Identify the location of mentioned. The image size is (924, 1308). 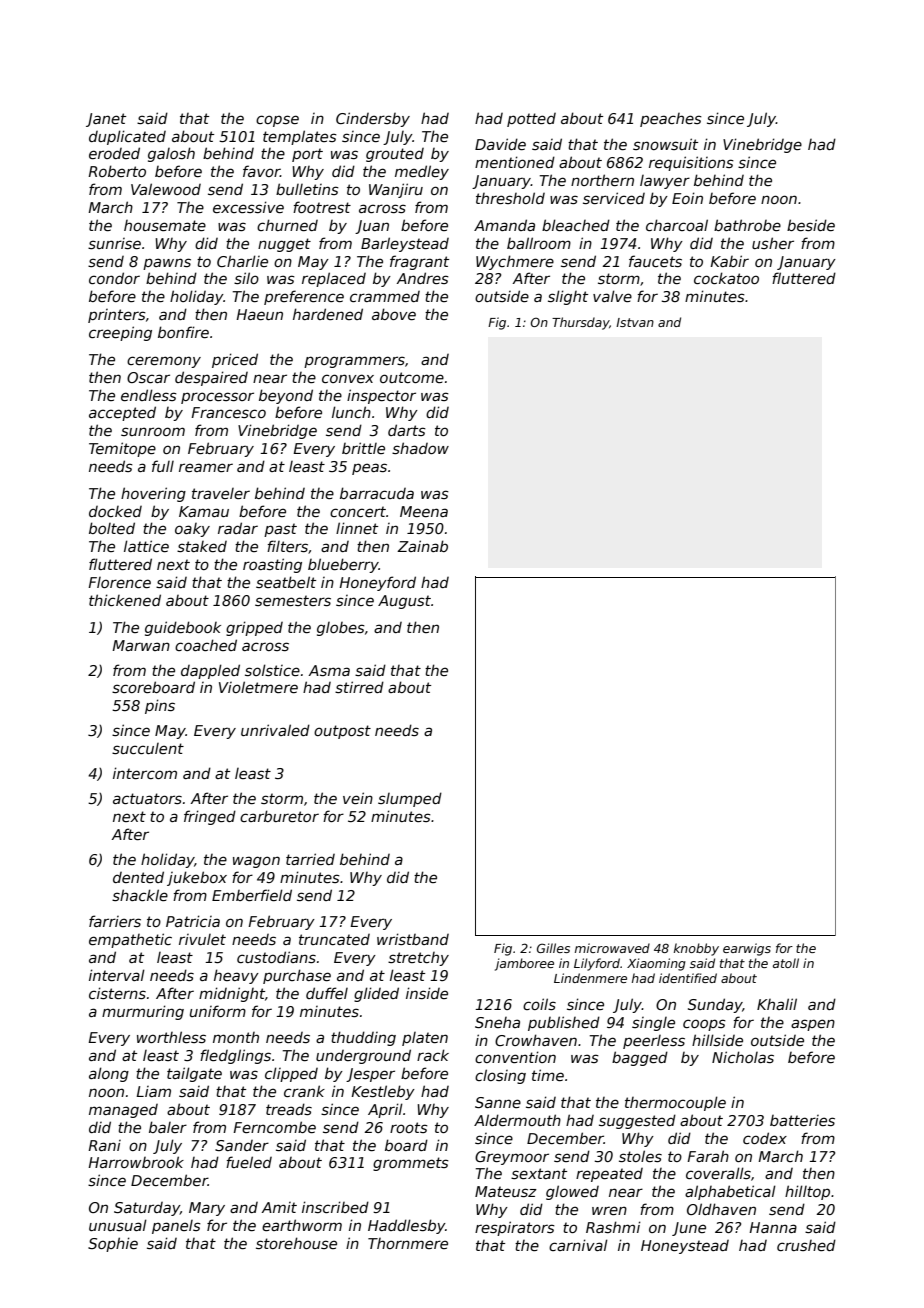
(515, 162).
